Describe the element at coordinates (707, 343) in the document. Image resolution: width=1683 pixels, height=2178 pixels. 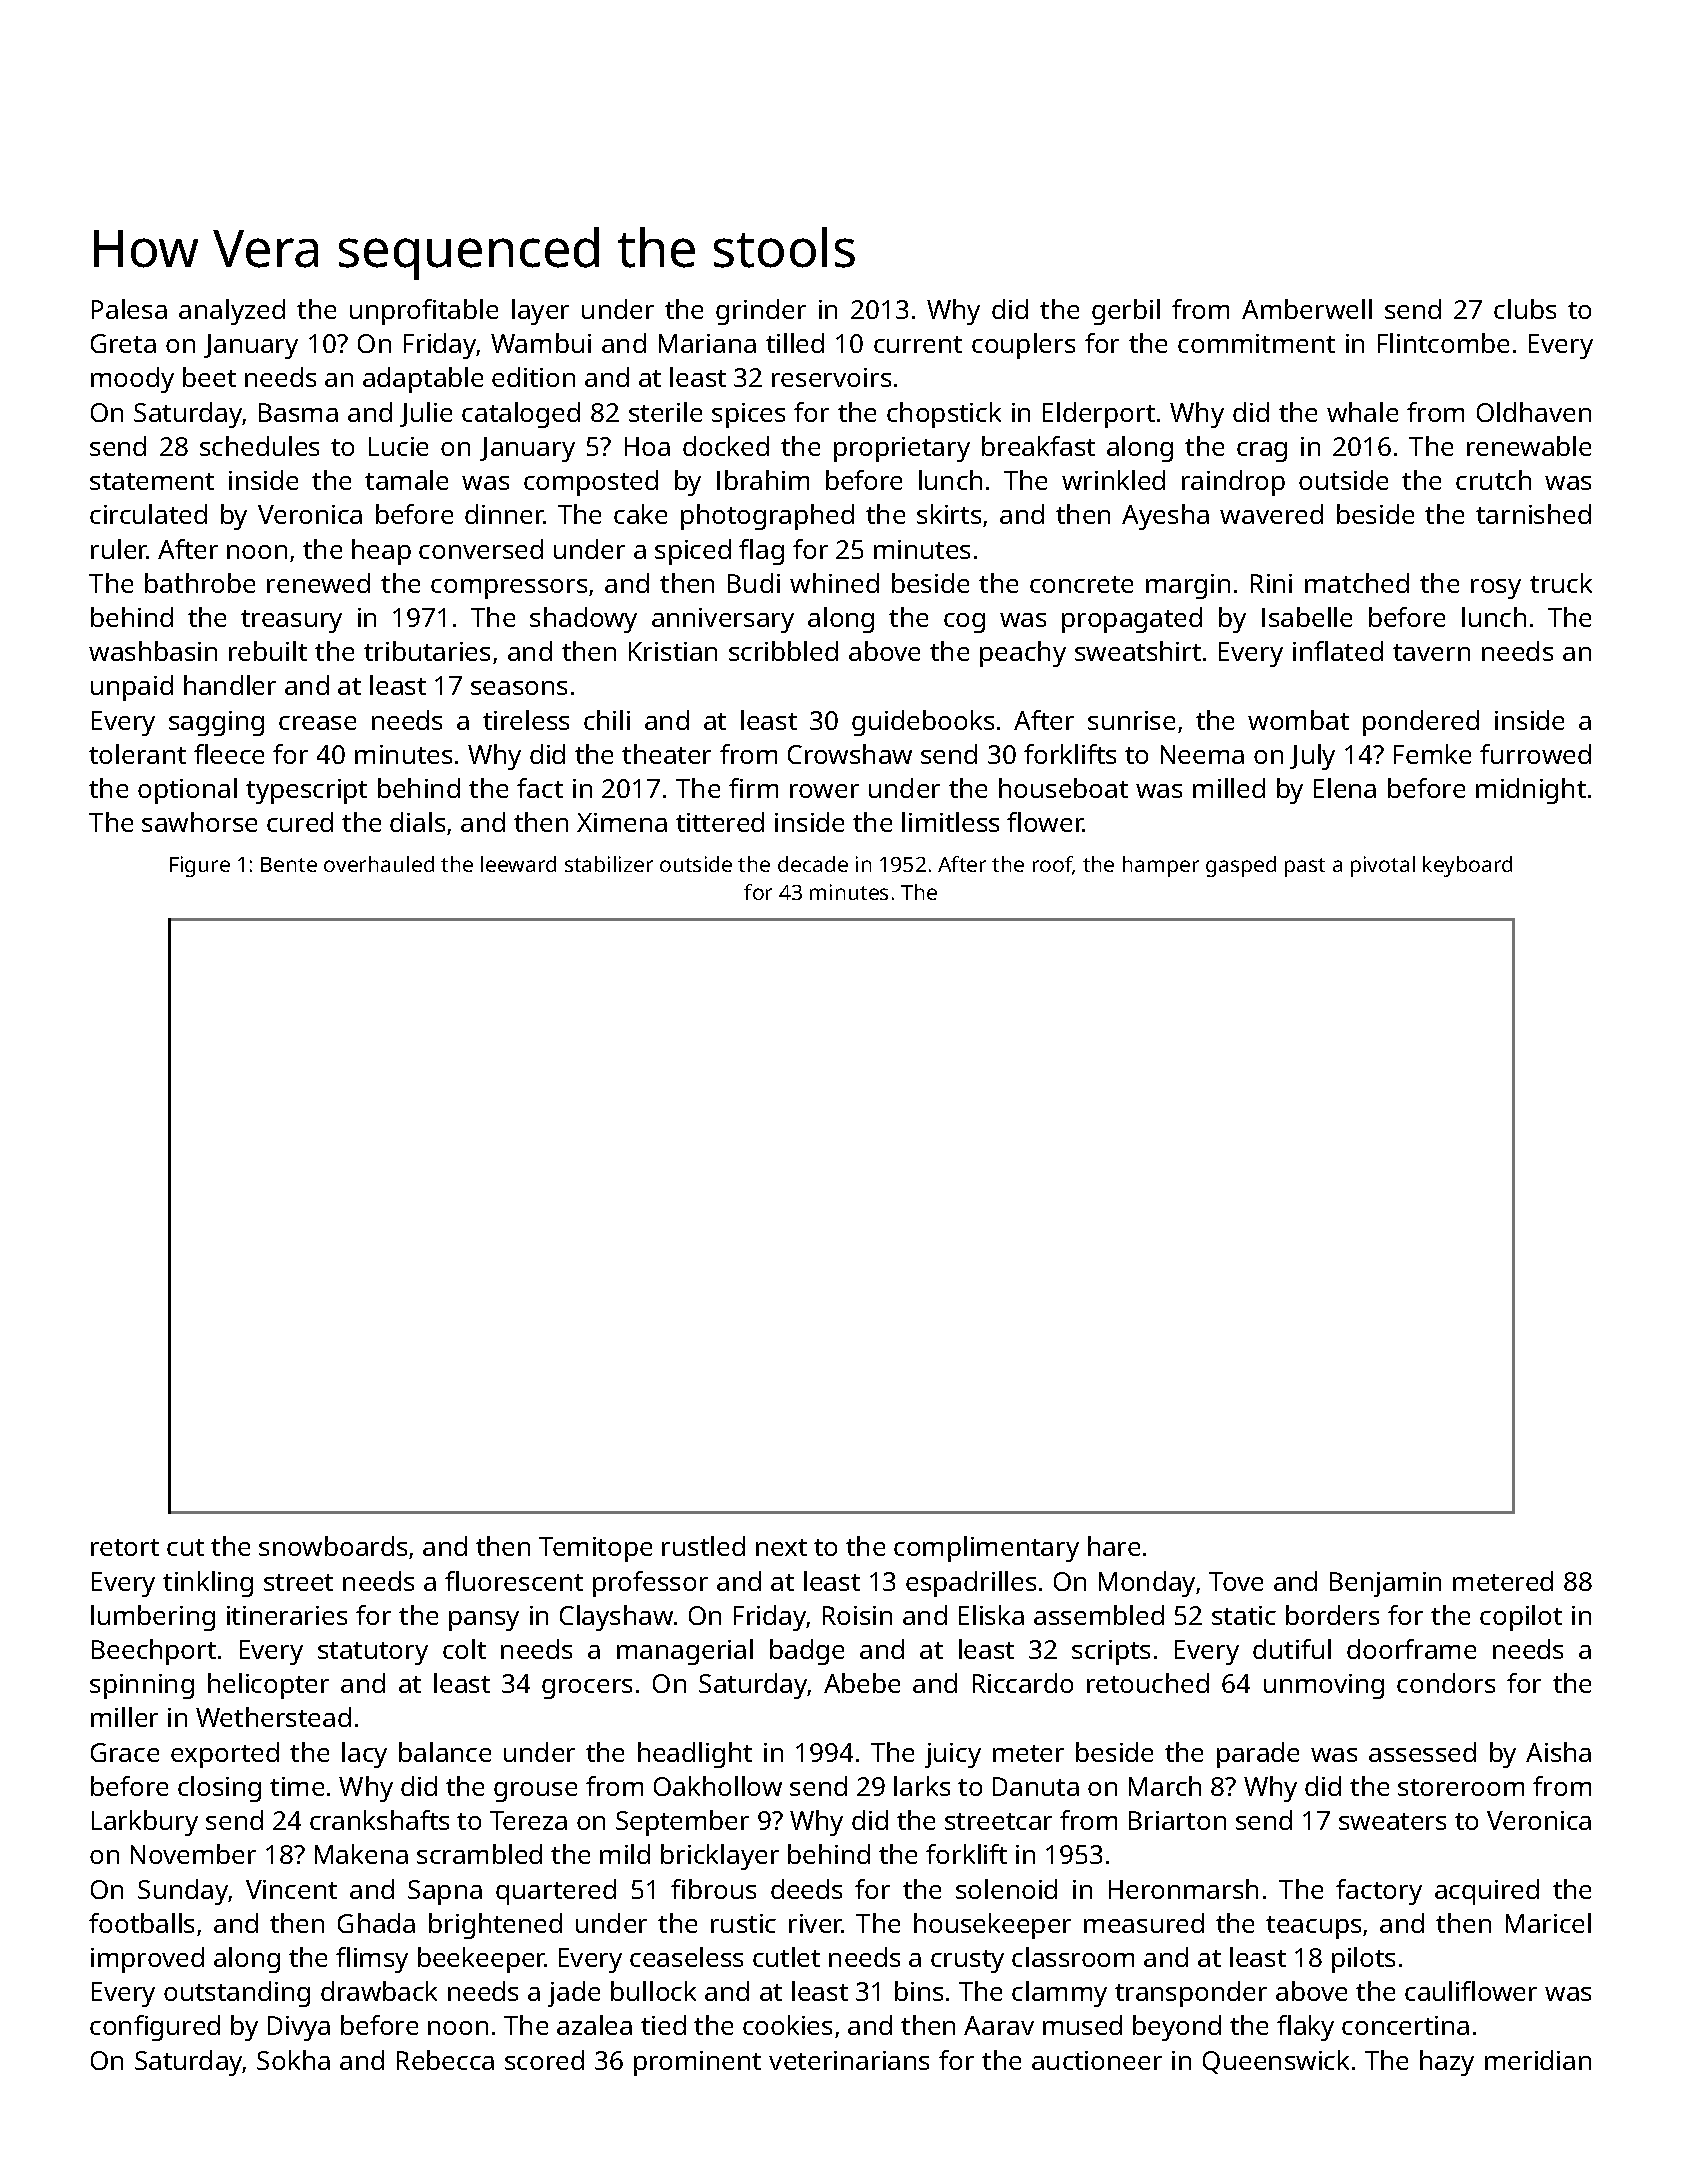
I see `Mariana` at that location.
